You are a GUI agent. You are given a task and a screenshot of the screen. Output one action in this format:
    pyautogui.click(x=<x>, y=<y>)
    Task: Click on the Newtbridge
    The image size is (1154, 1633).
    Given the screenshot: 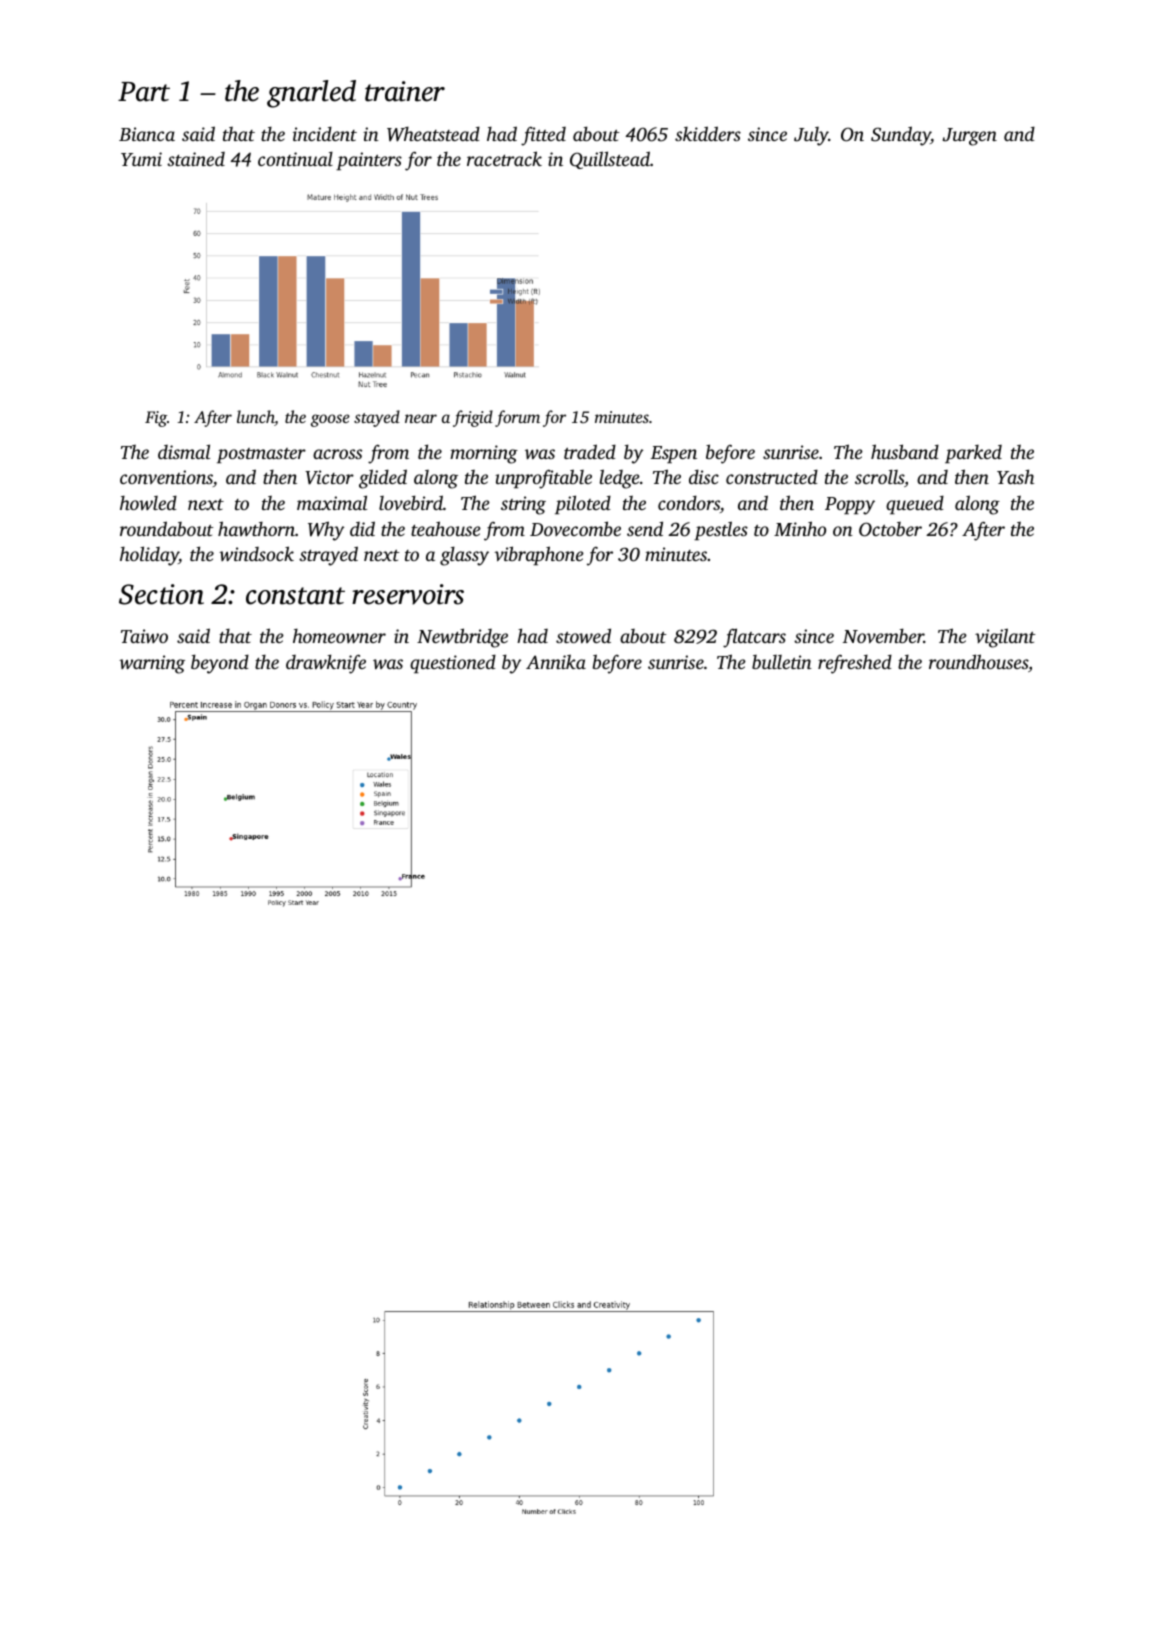 What is the action you would take?
    pyautogui.click(x=462, y=638)
